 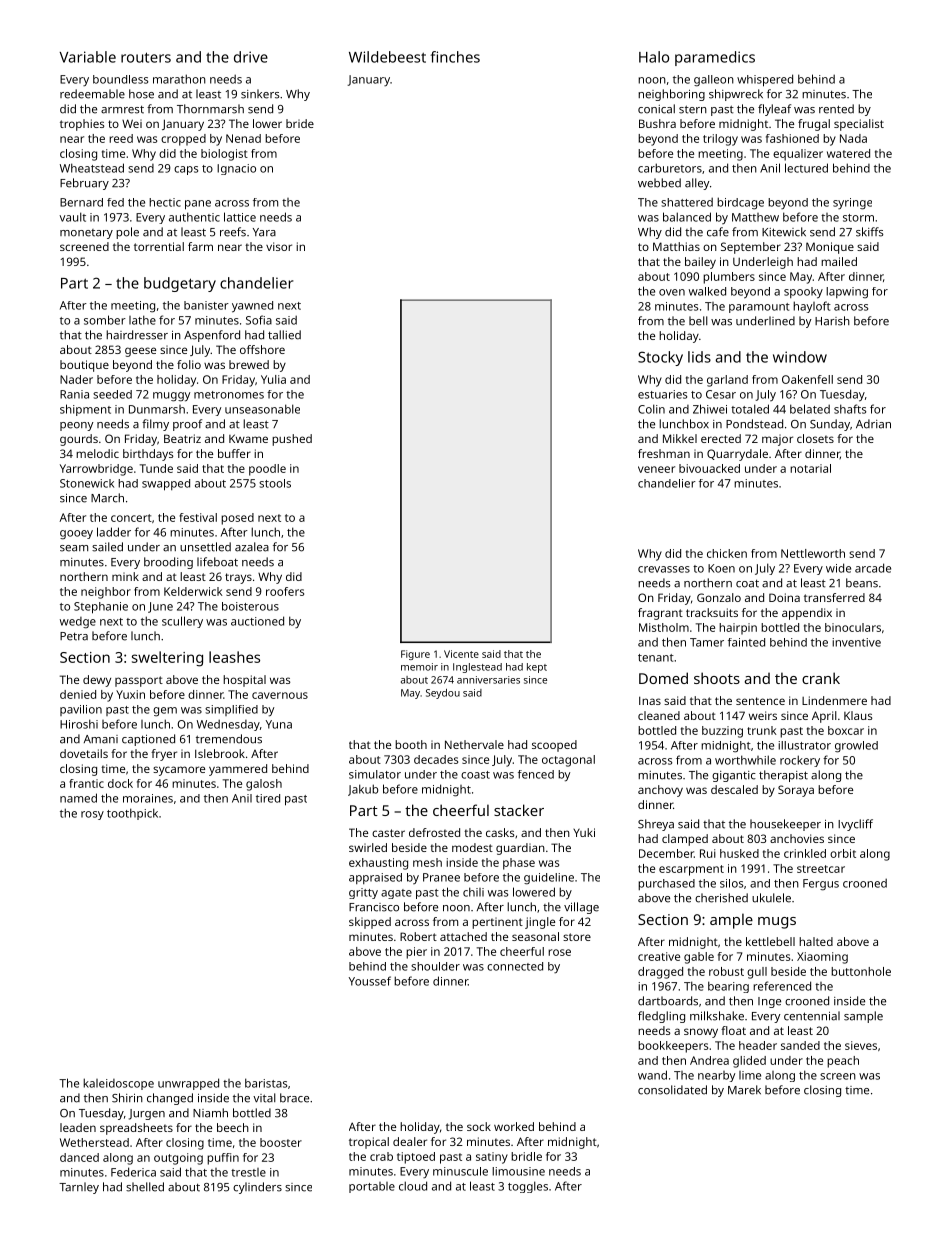 What do you see at coordinates (660, 614) in the screenshot?
I see `fragrant` at bounding box center [660, 614].
